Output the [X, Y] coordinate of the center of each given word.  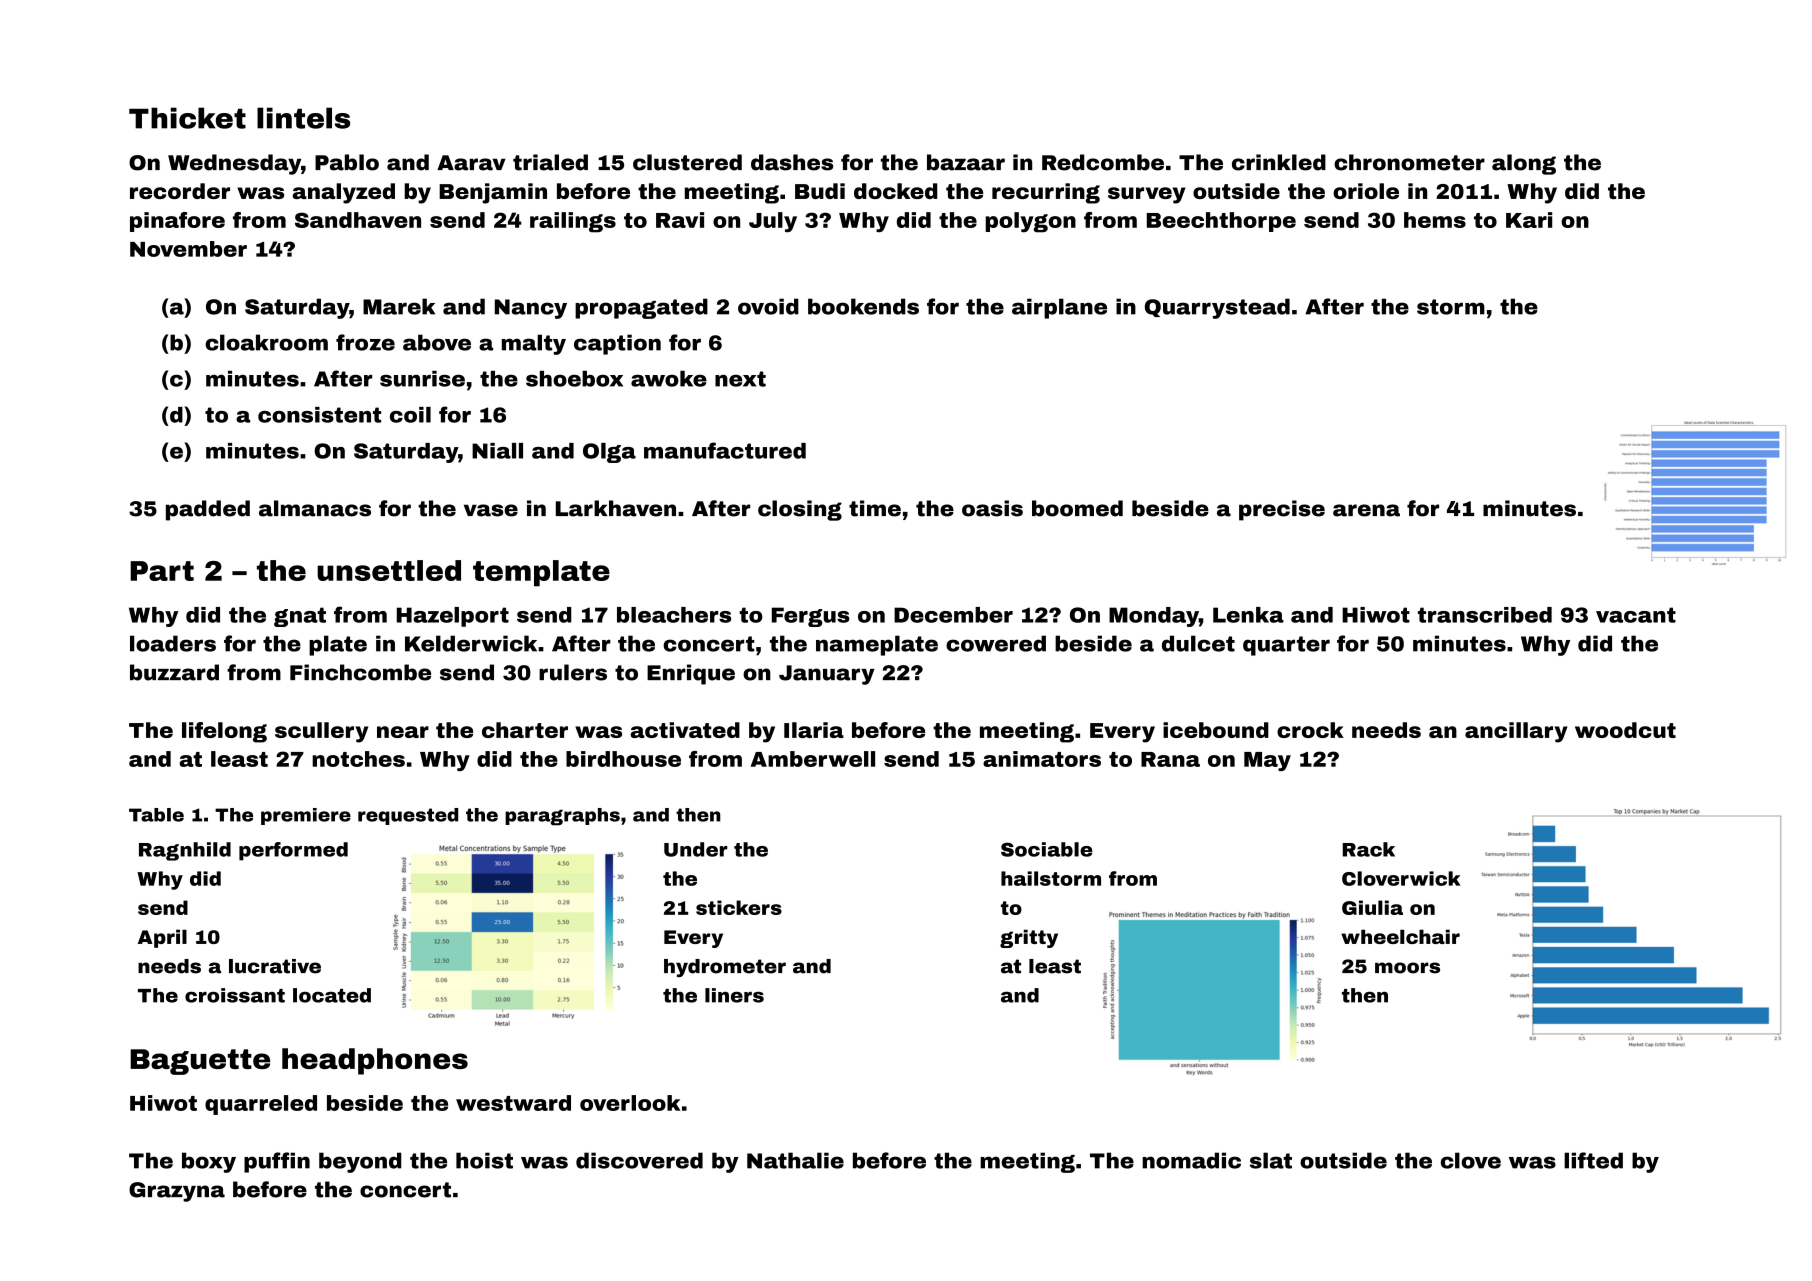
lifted [1593, 1160]
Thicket [187, 118]
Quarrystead [1217, 308]
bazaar [966, 162]
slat [1271, 1160]
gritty [1029, 938]
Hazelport [453, 617]
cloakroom [266, 342]
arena [1366, 510]
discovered [639, 1160]
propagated [641, 308]
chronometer [1409, 162]
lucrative [275, 966]
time [875, 508]
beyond [360, 1162]
